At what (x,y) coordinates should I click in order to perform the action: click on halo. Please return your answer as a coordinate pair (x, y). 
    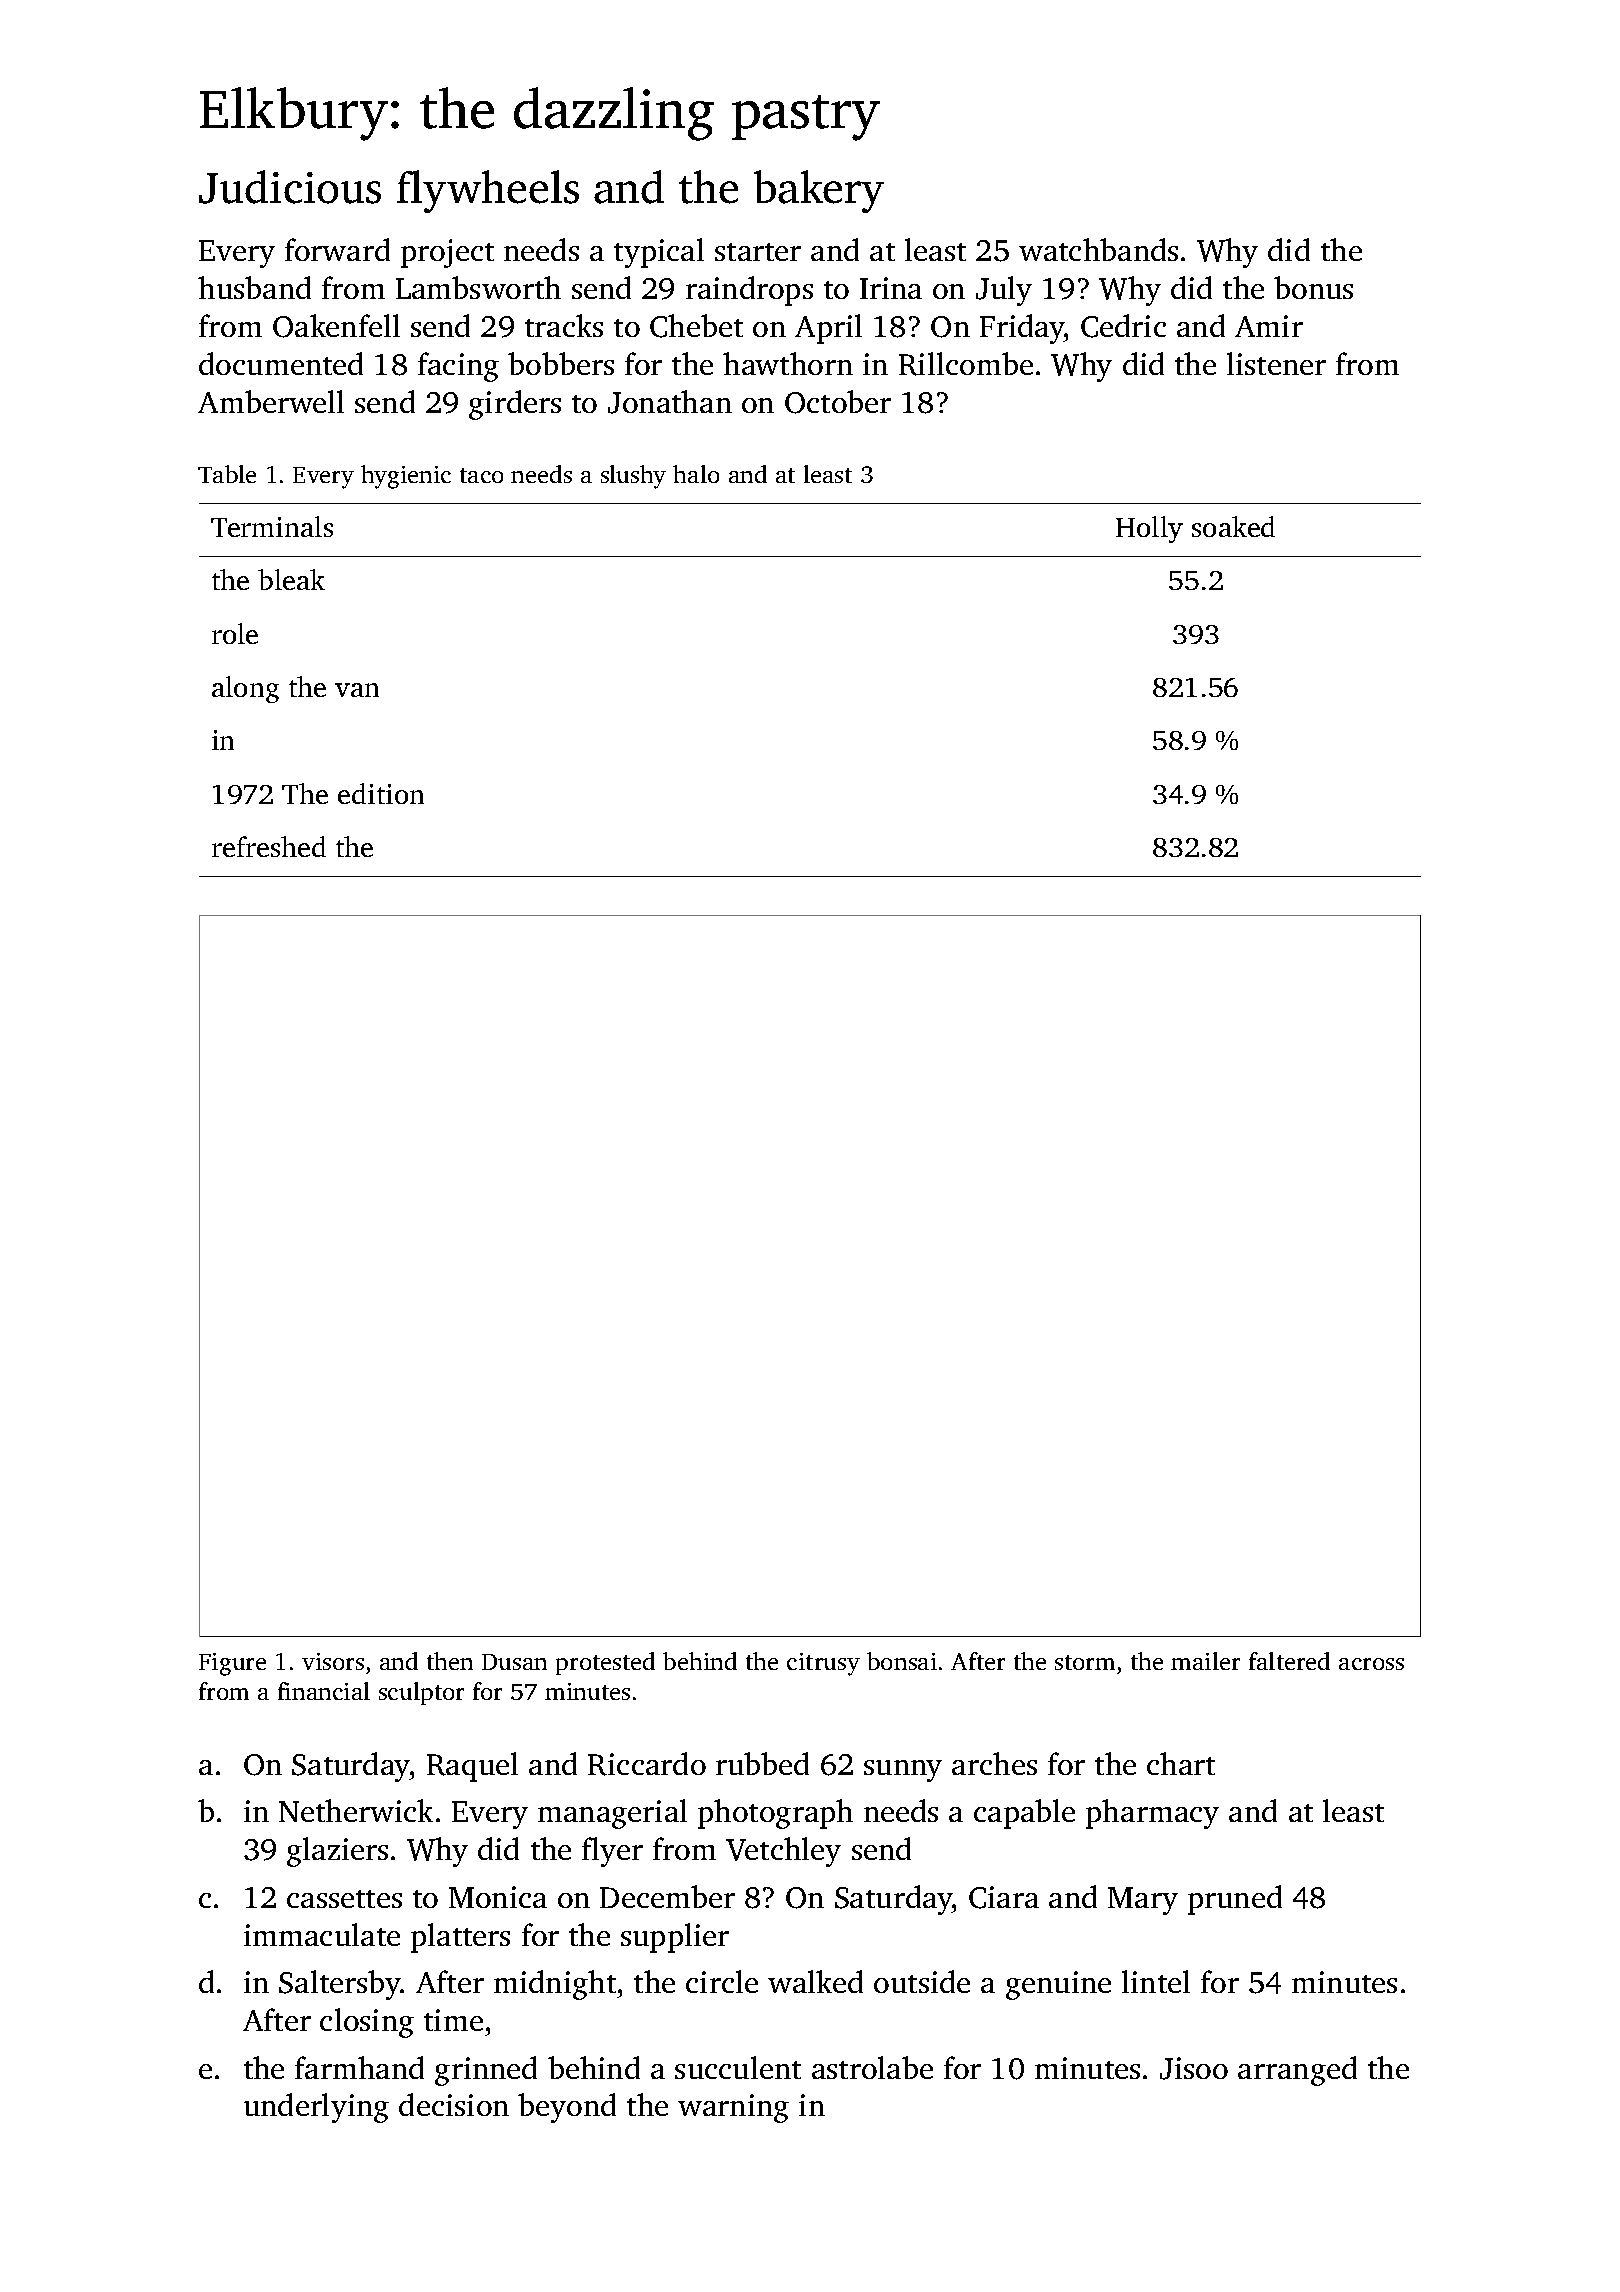
    Looking at the image, I should click on (696, 474).
